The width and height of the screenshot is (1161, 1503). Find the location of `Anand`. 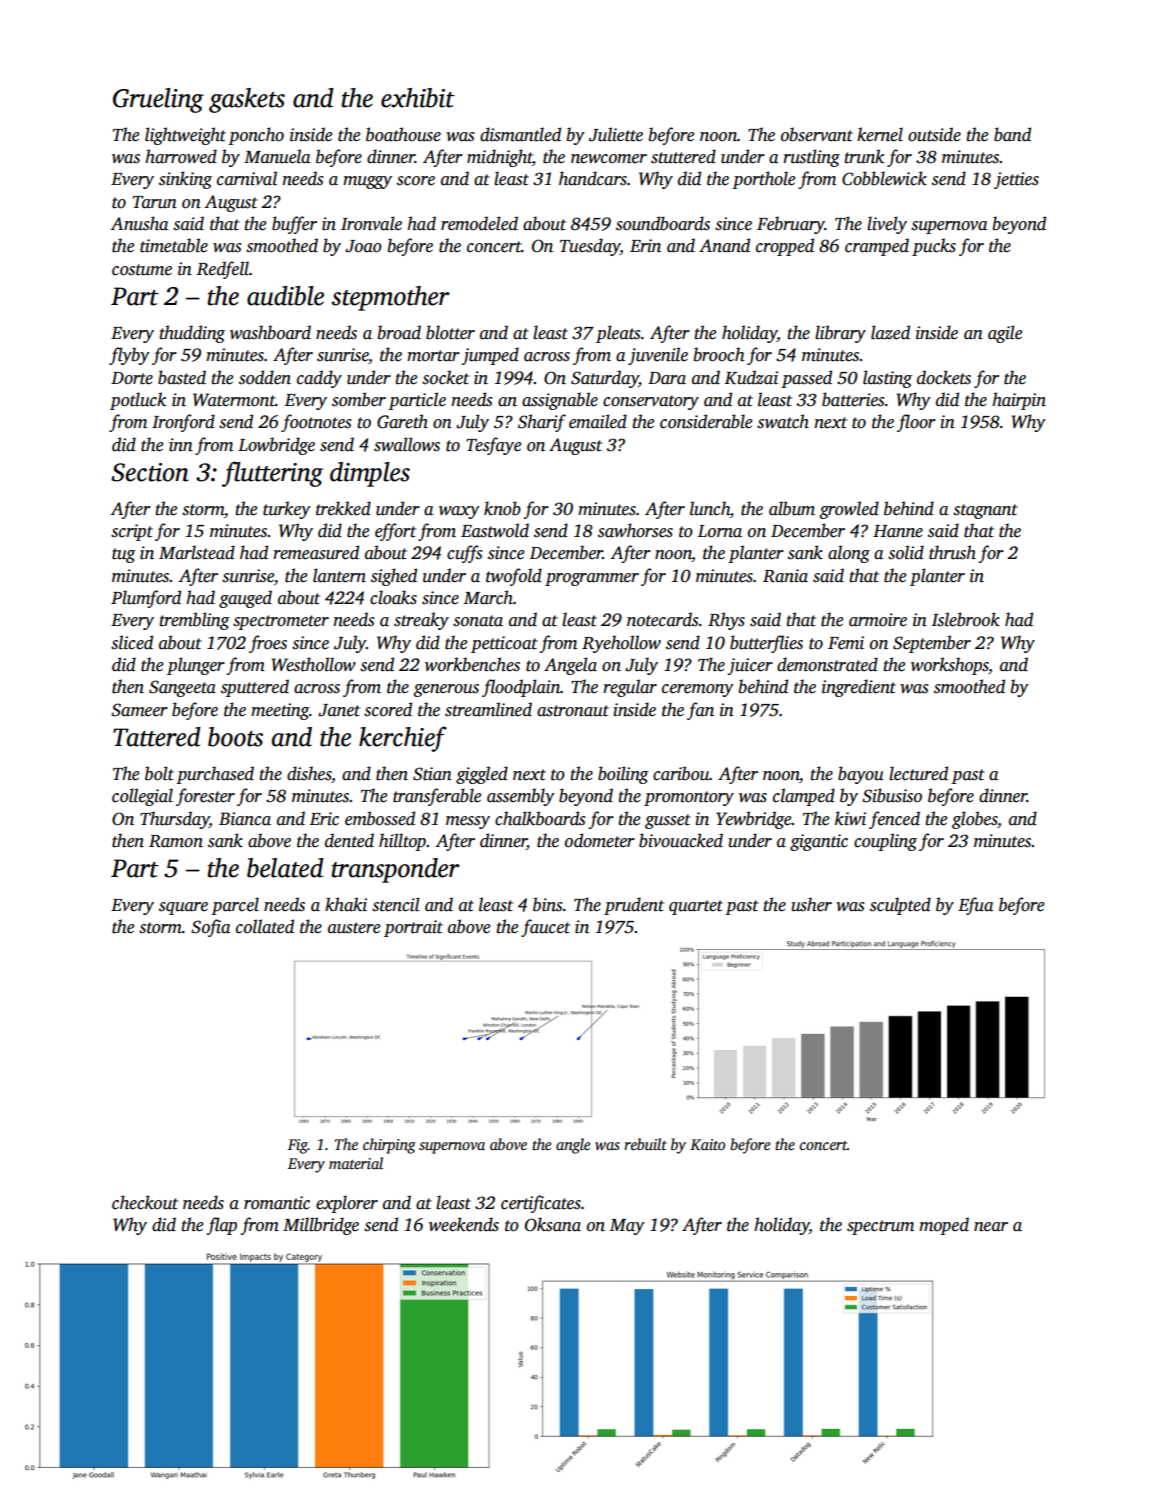

Anand is located at coordinates (724, 245).
